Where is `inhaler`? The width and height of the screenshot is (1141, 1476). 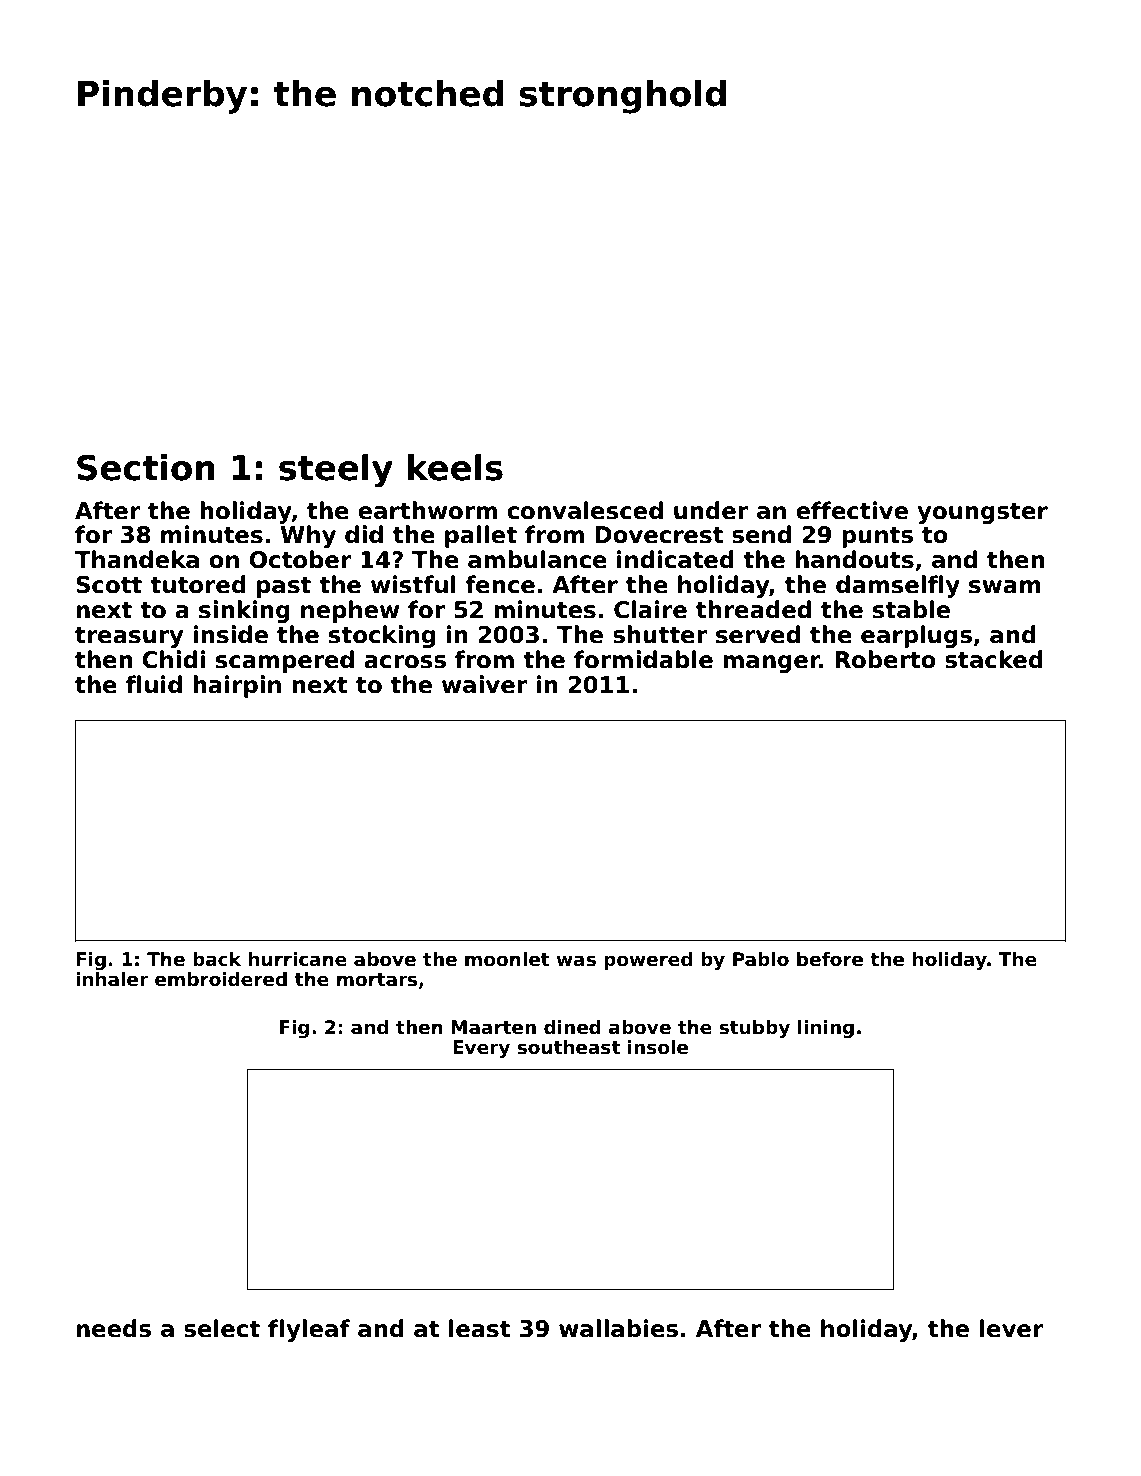
inhaler is located at coordinates (112, 979).
